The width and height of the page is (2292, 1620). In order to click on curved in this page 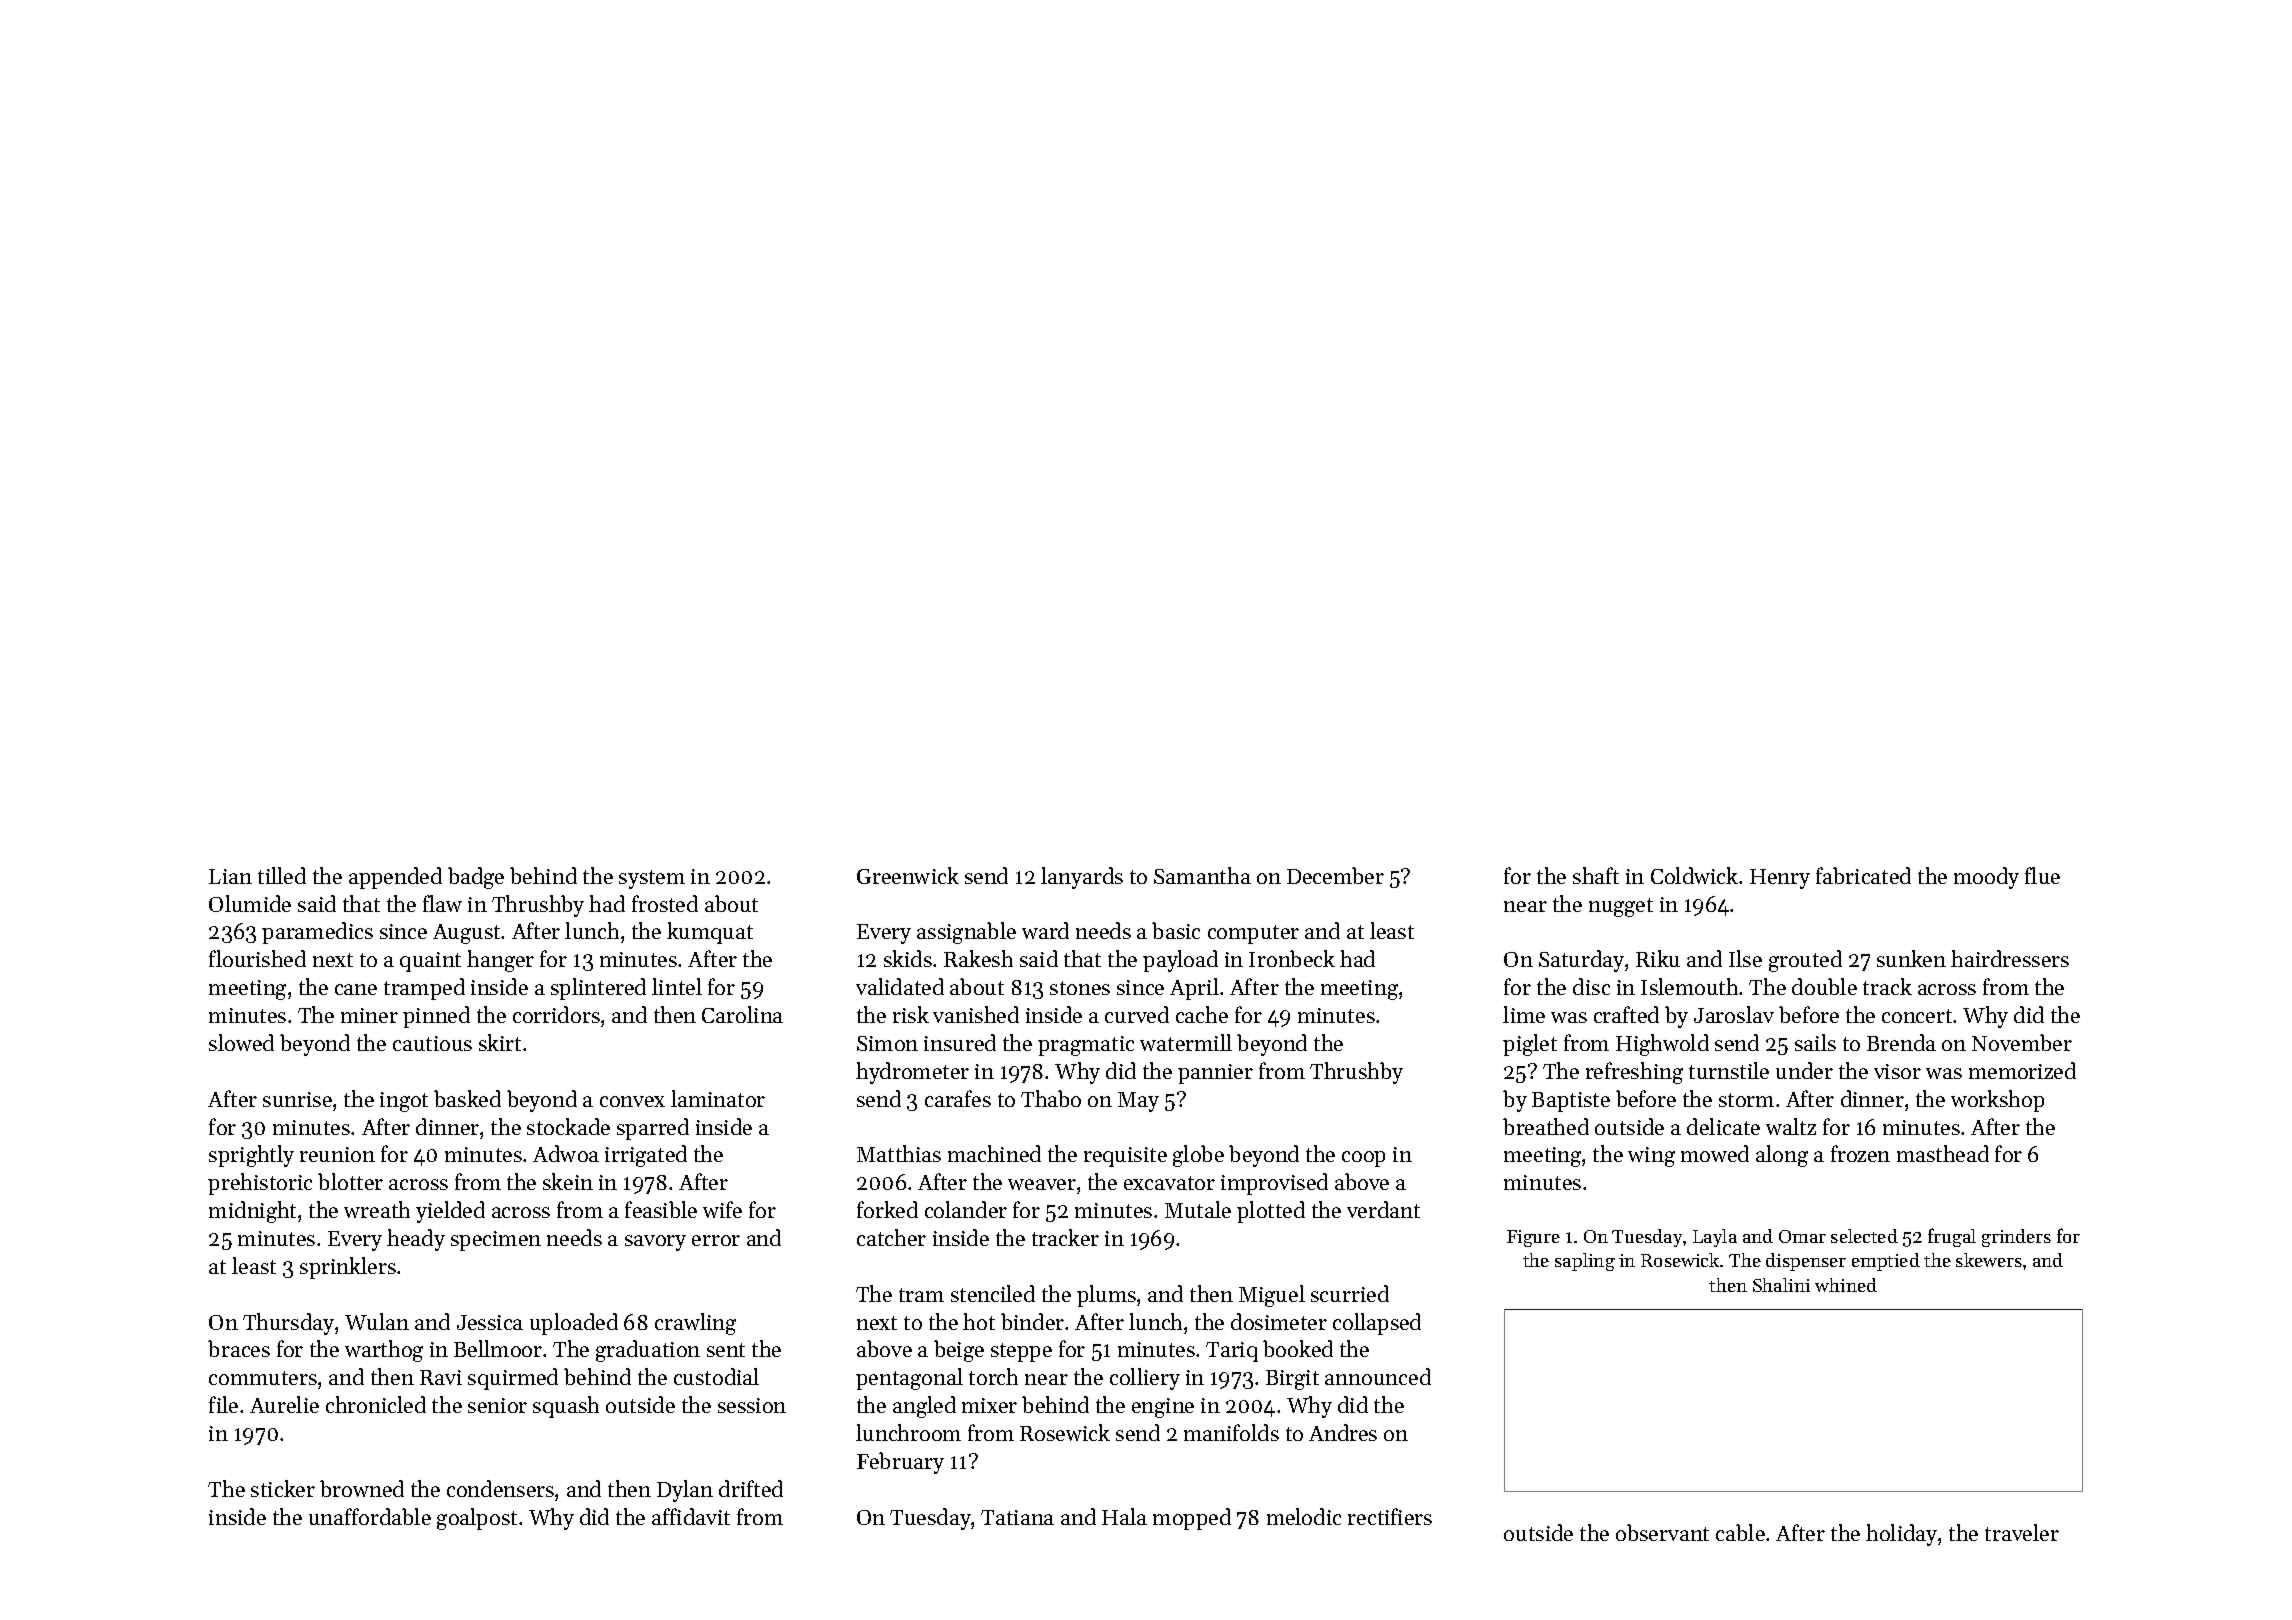, I will do `click(1137, 1014)`.
